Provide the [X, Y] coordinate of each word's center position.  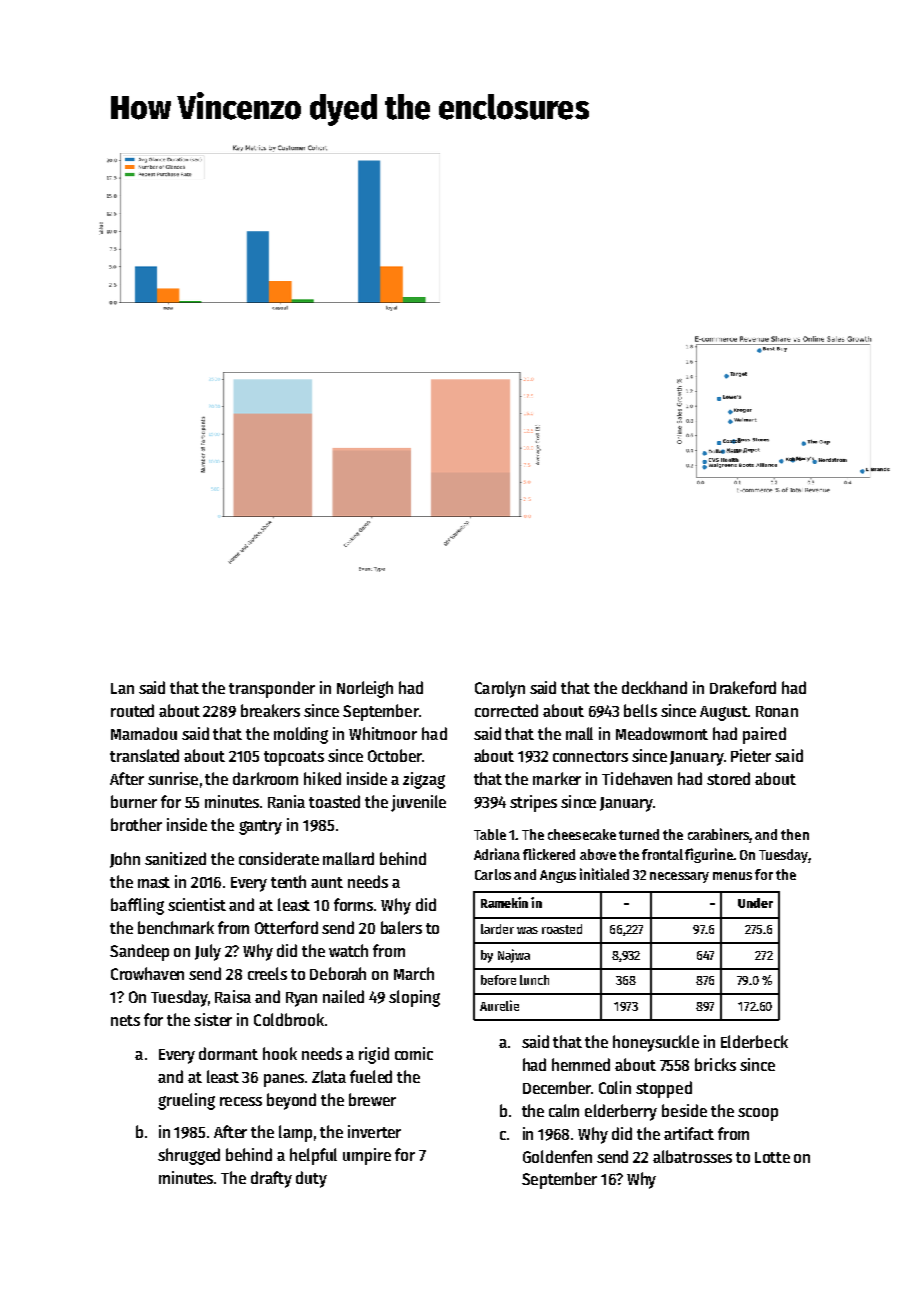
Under [755, 903]
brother [136, 824]
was [527, 930]
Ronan [777, 711]
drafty [271, 1179]
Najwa [514, 956]
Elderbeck [754, 1041]
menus [732, 876]
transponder [272, 689]
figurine [709, 855]
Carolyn [500, 689]
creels [267, 973]
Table [490, 834]
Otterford [286, 927]
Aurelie [499, 1005]
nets [125, 1020]
